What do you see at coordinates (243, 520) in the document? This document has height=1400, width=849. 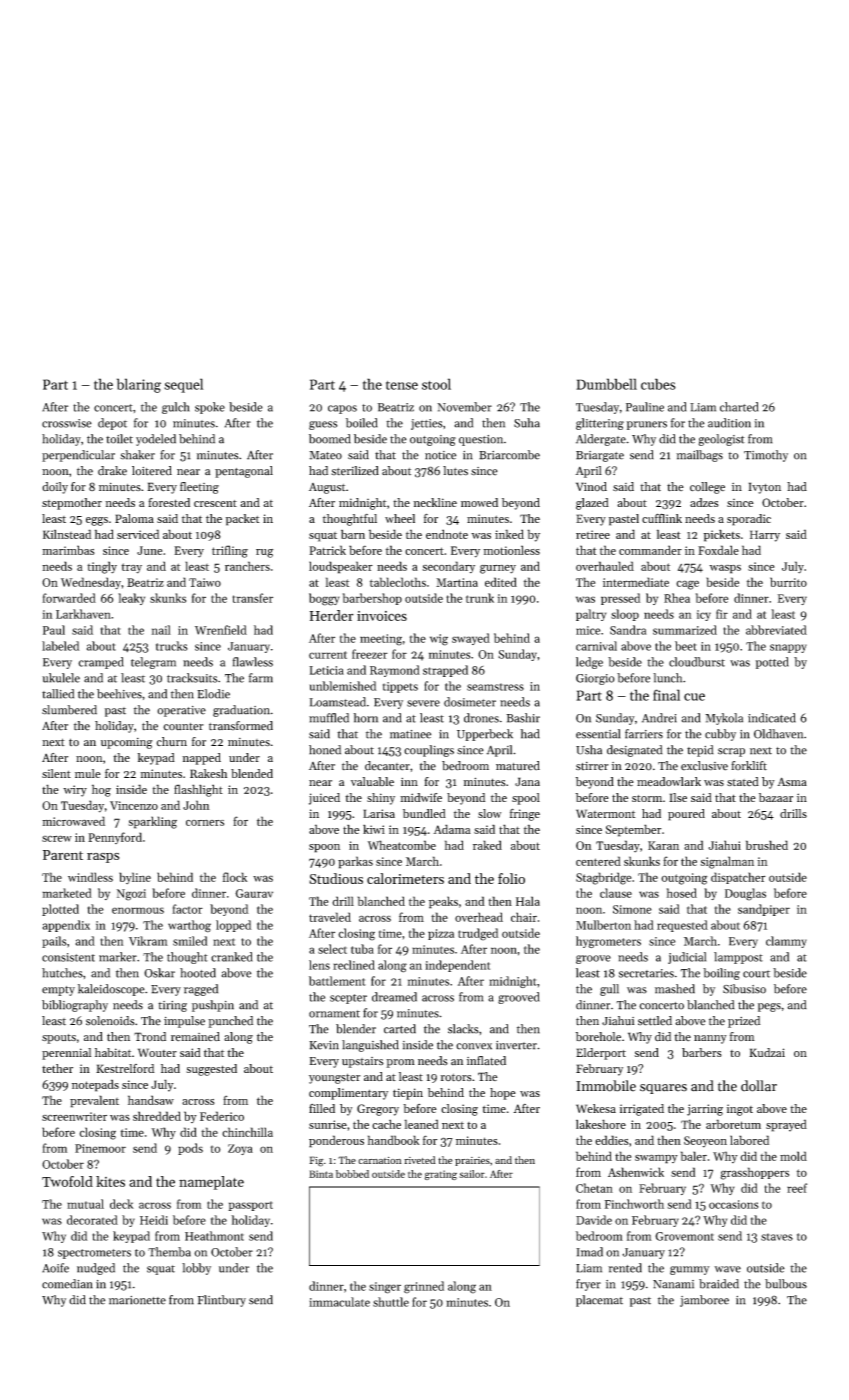 I see `packet` at bounding box center [243, 520].
